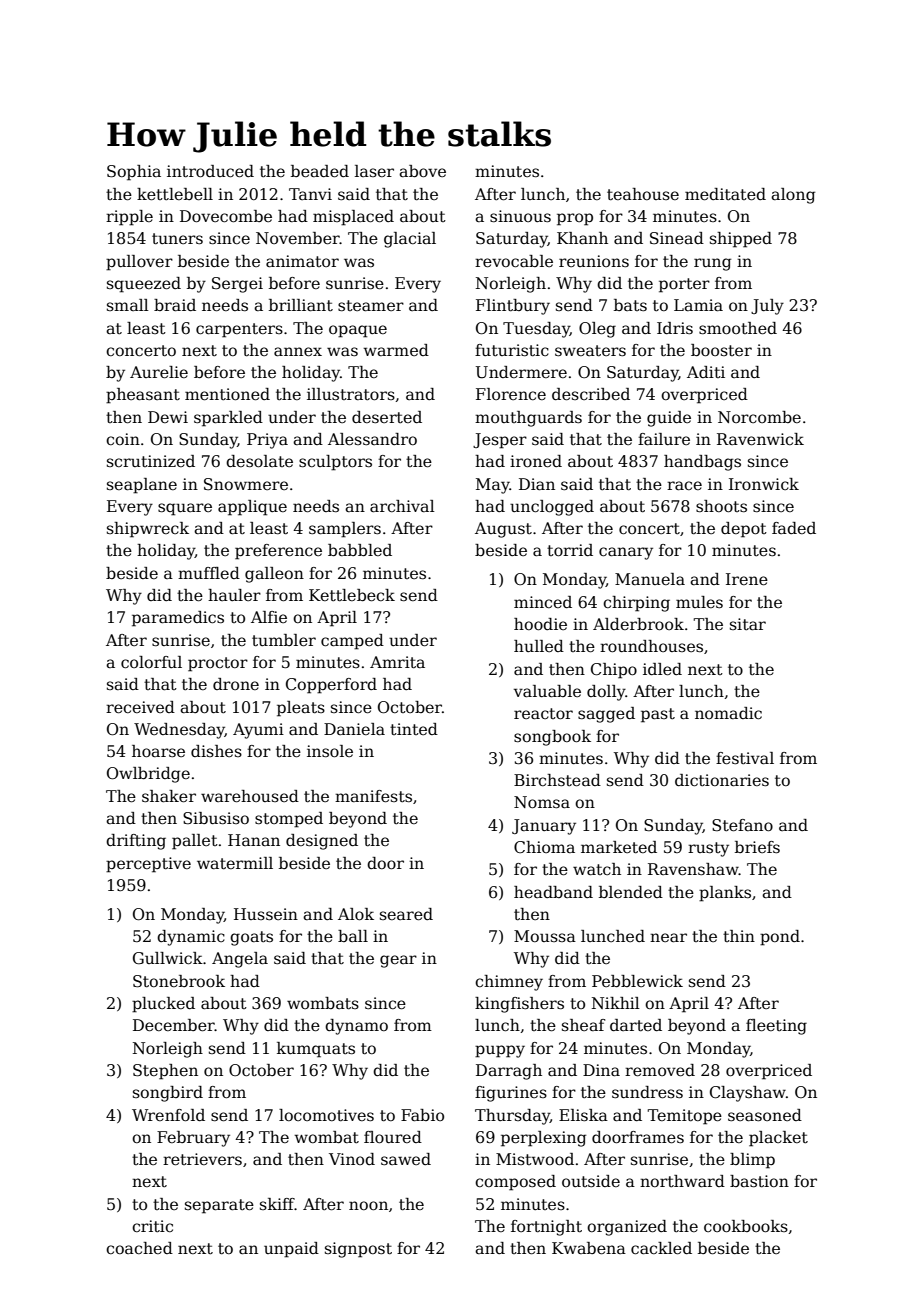  What do you see at coordinates (175, 305) in the screenshot?
I see `braid` at bounding box center [175, 305].
